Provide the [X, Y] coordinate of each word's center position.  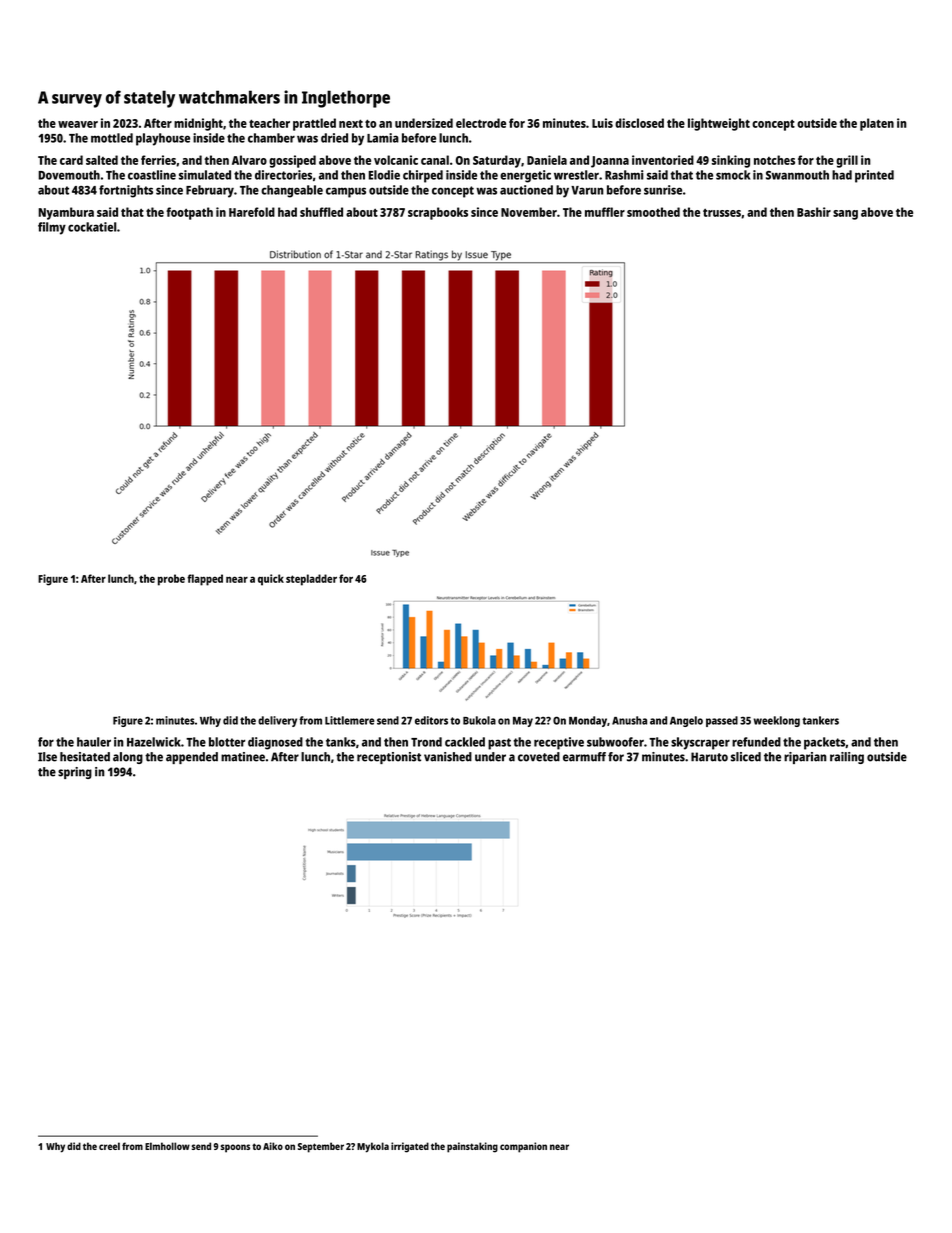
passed [722, 721]
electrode [481, 123]
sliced [746, 757]
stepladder [311, 580]
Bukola [479, 720]
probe [171, 580]
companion [523, 1147]
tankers [820, 720]
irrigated [410, 1147]
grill [847, 161]
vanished [448, 757]
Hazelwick [154, 742]
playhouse [163, 139]
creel [109, 1146]
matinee [243, 757]
